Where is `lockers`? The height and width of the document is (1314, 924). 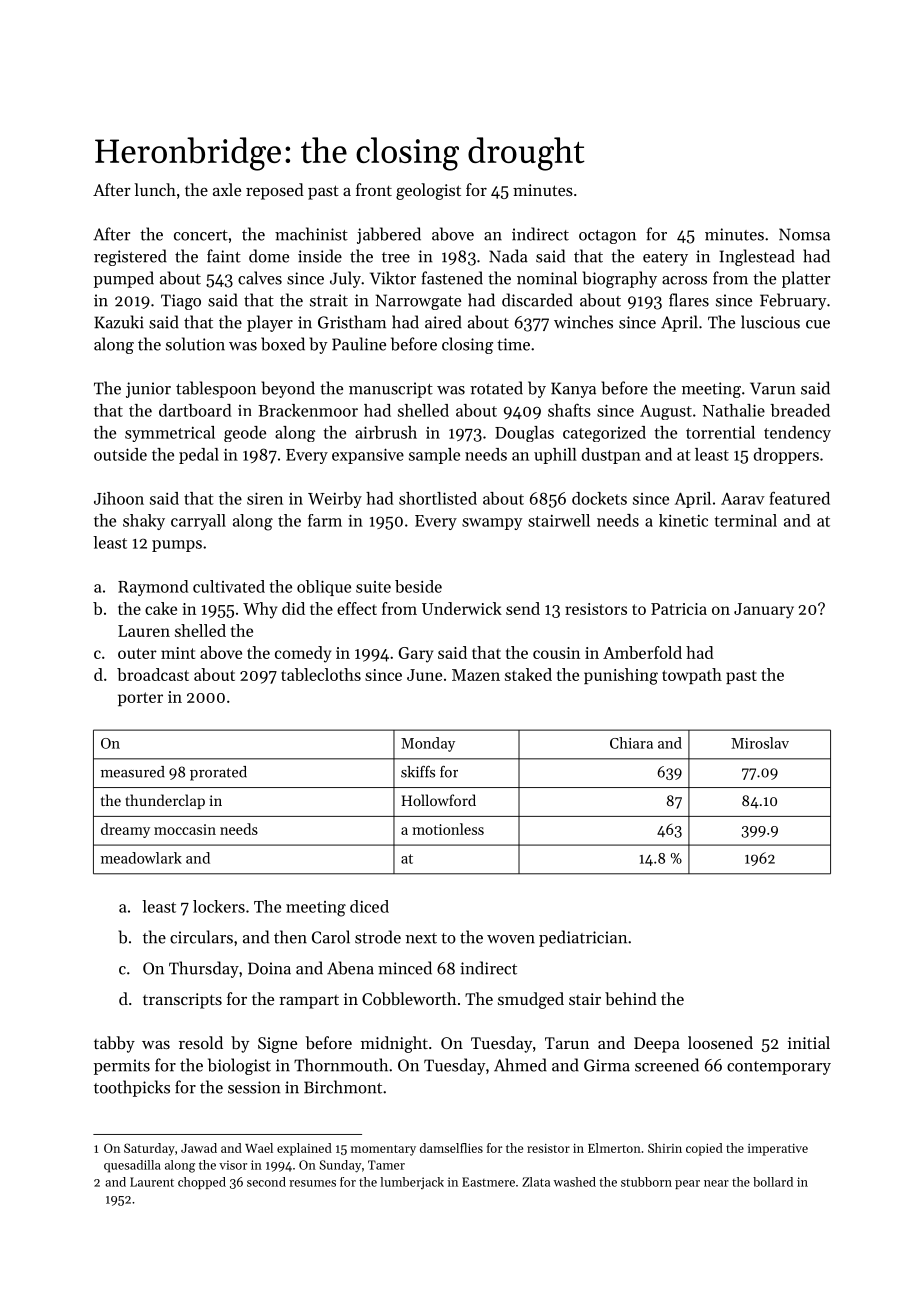 lockers is located at coordinates (219, 906).
